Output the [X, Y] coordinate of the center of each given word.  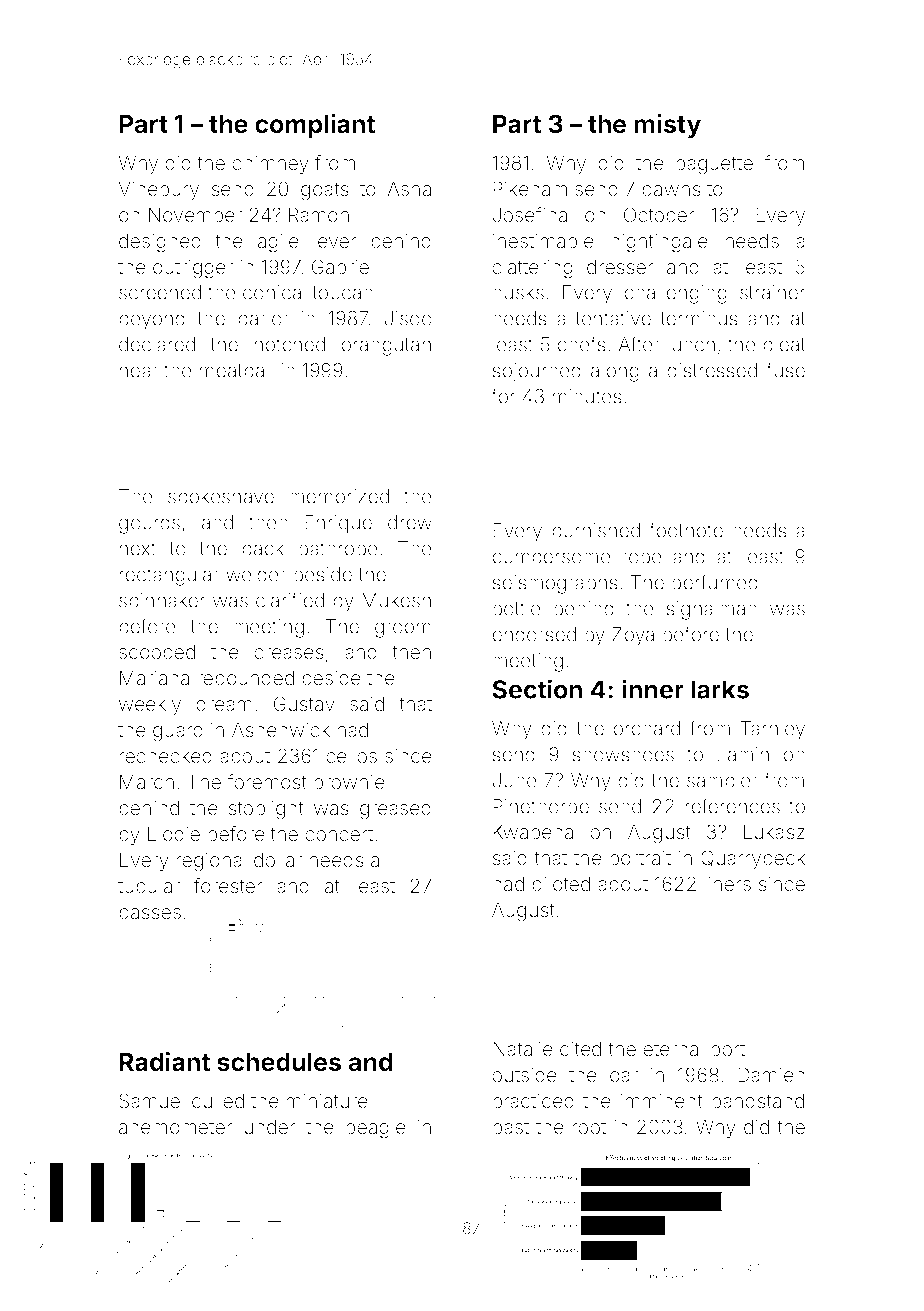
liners [728, 883]
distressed [712, 370]
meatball [236, 370]
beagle [376, 1129]
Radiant [164, 1062]
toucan [342, 293]
